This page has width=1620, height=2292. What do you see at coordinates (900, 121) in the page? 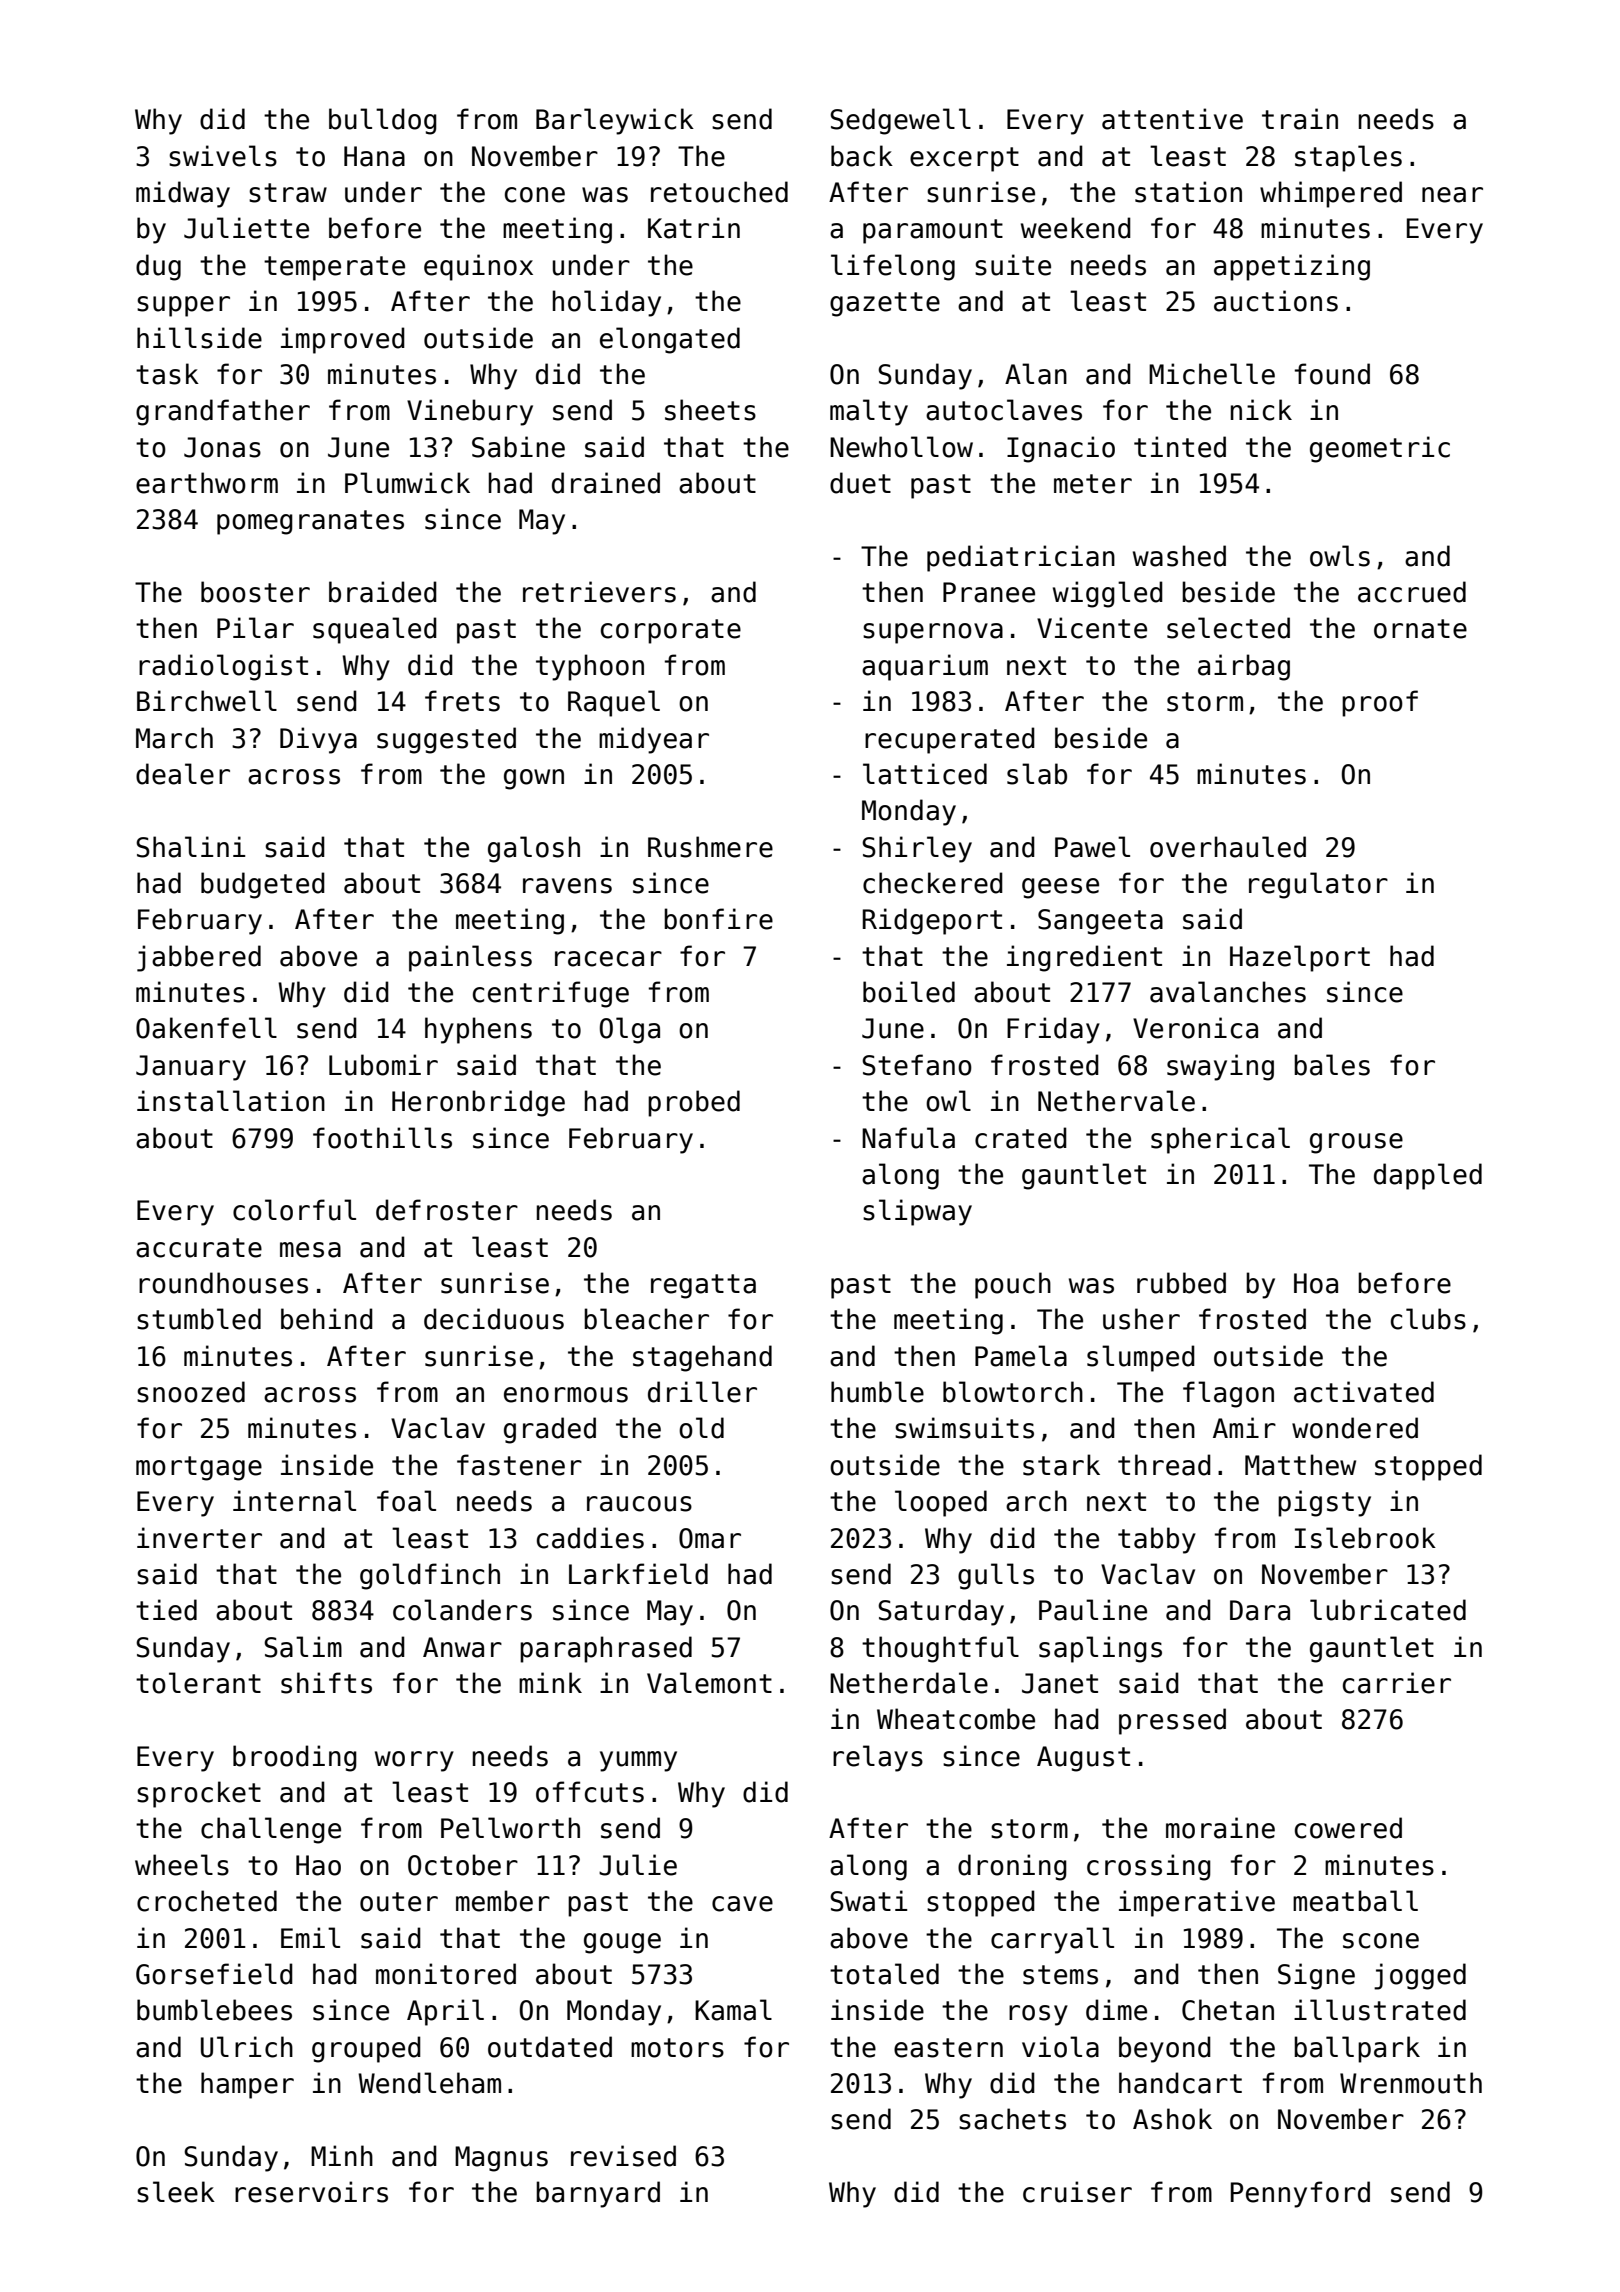
I see `Sedgewell` at bounding box center [900, 121].
